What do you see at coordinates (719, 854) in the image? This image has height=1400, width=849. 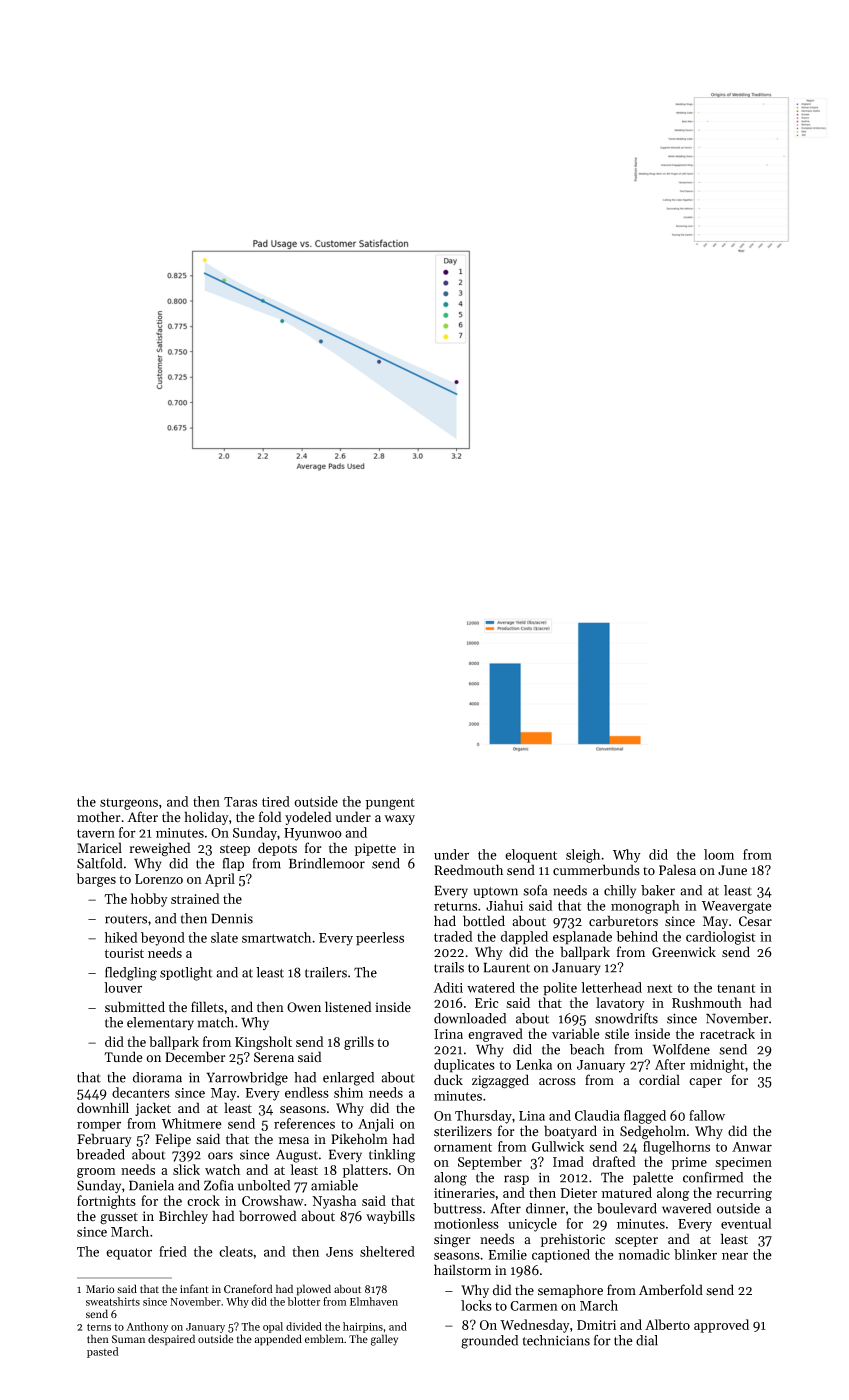 I see `loom` at bounding box center [719, 854].
